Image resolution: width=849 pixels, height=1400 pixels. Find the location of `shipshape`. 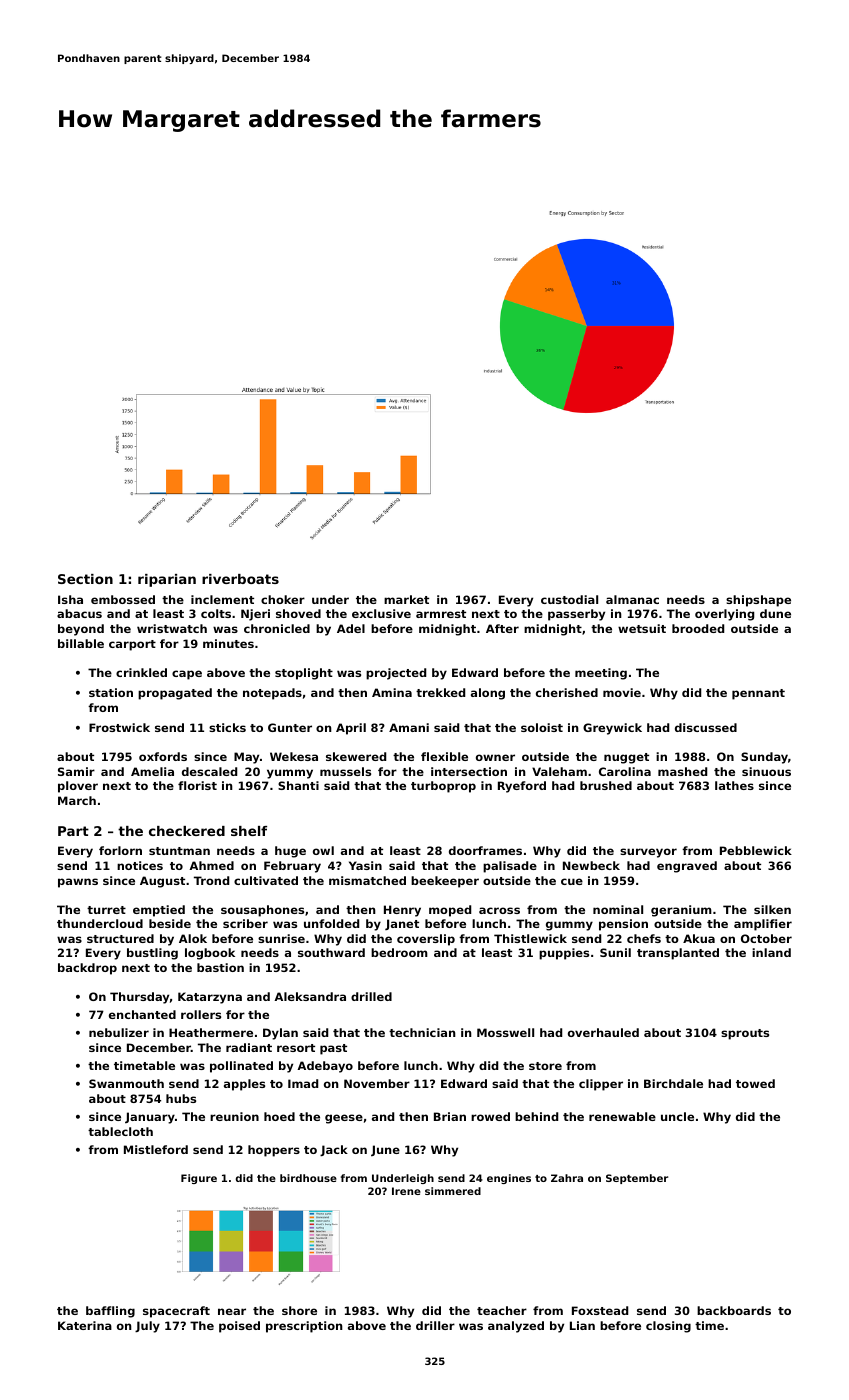

shipshape is located at coordinates (758, 601).
